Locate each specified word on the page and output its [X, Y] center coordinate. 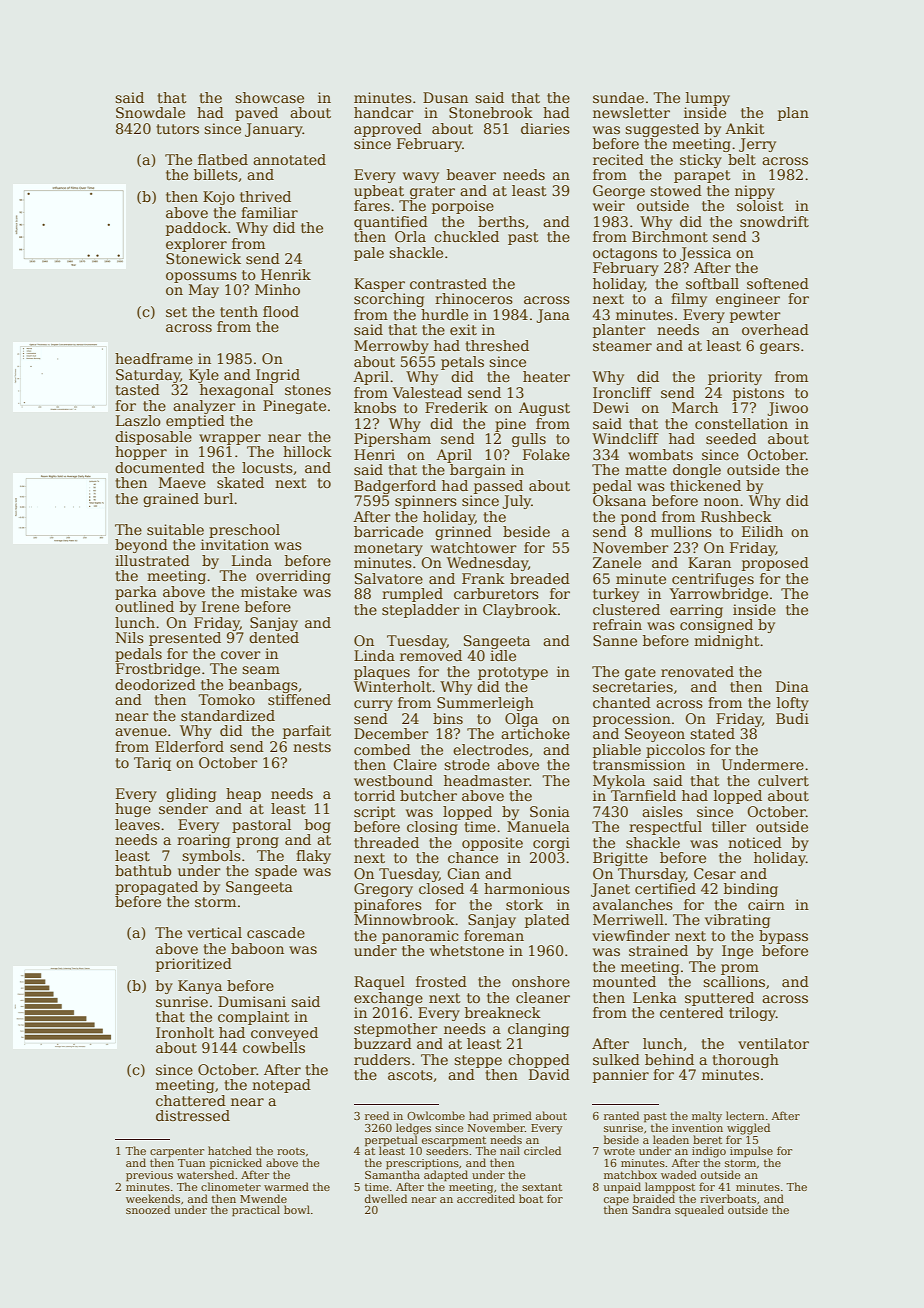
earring [696, 611]
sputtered [719, 999]
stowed [676, 190]
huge [133, 810]
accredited [486, 1198]
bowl [297, 1209]
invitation [235, 544]
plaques [382, 673]
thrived [265, 196]
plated [547, 921]
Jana [553, 316]
